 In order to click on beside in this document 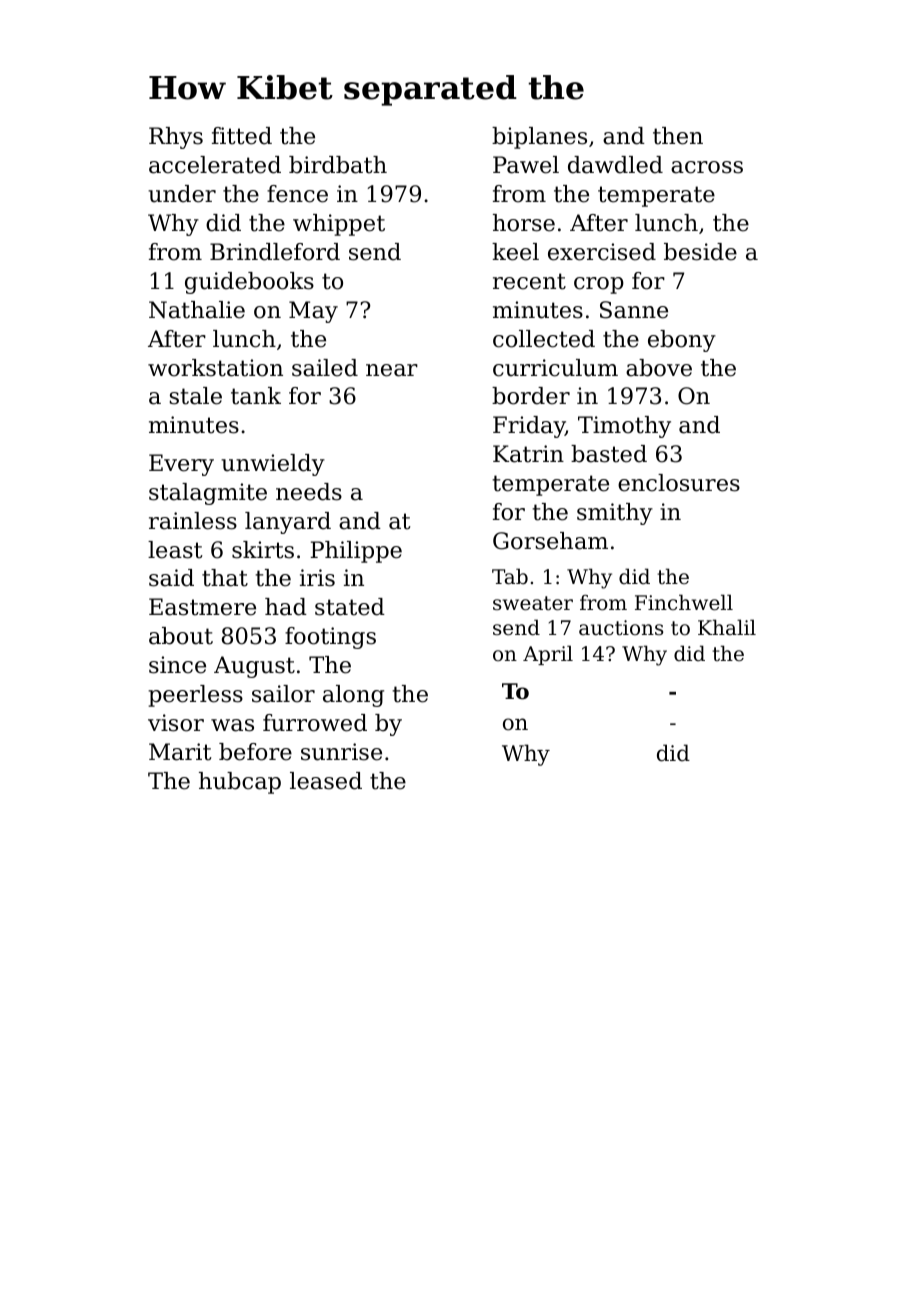, I will do `click(700, 252)`.
